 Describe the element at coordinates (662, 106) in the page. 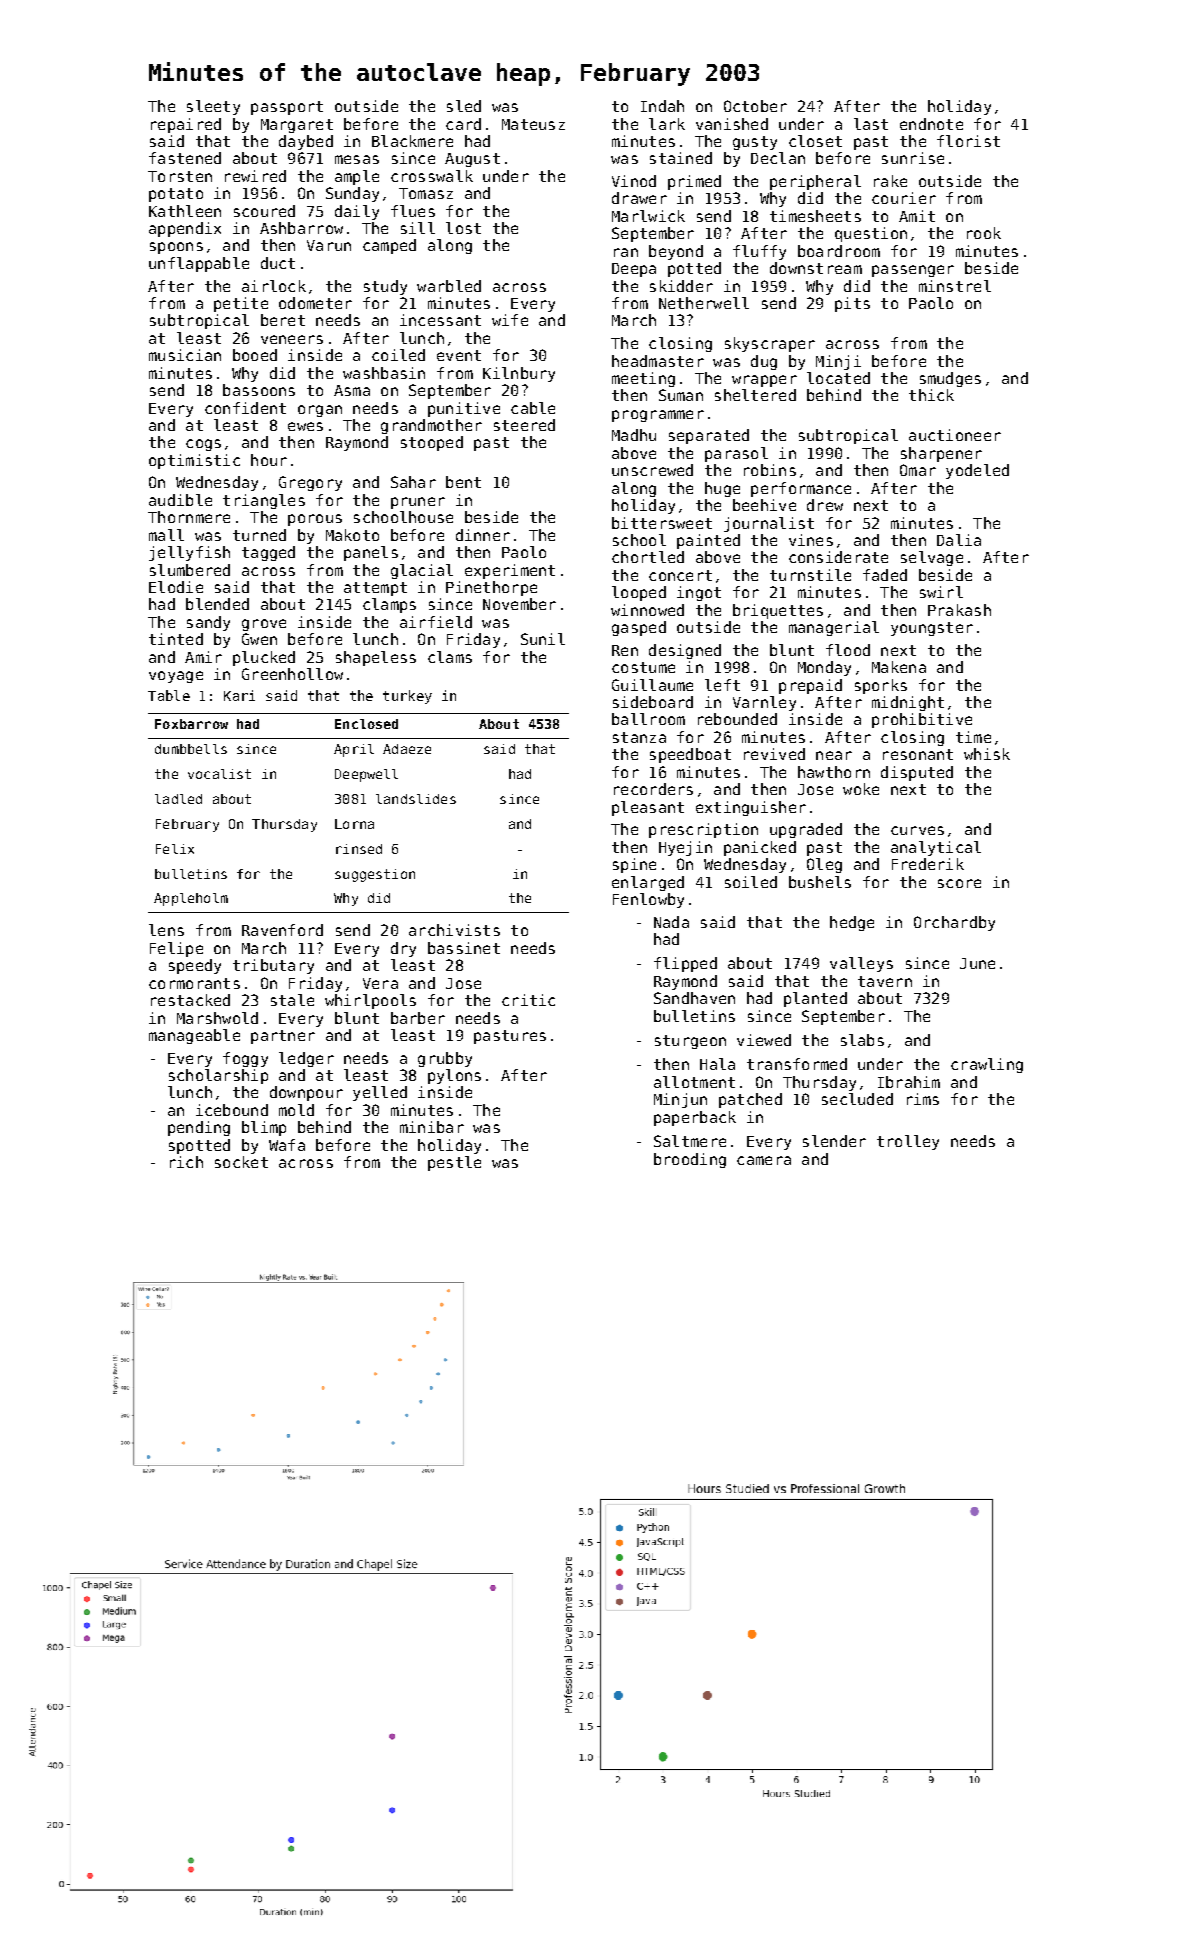

I see `Indah` at that location.
